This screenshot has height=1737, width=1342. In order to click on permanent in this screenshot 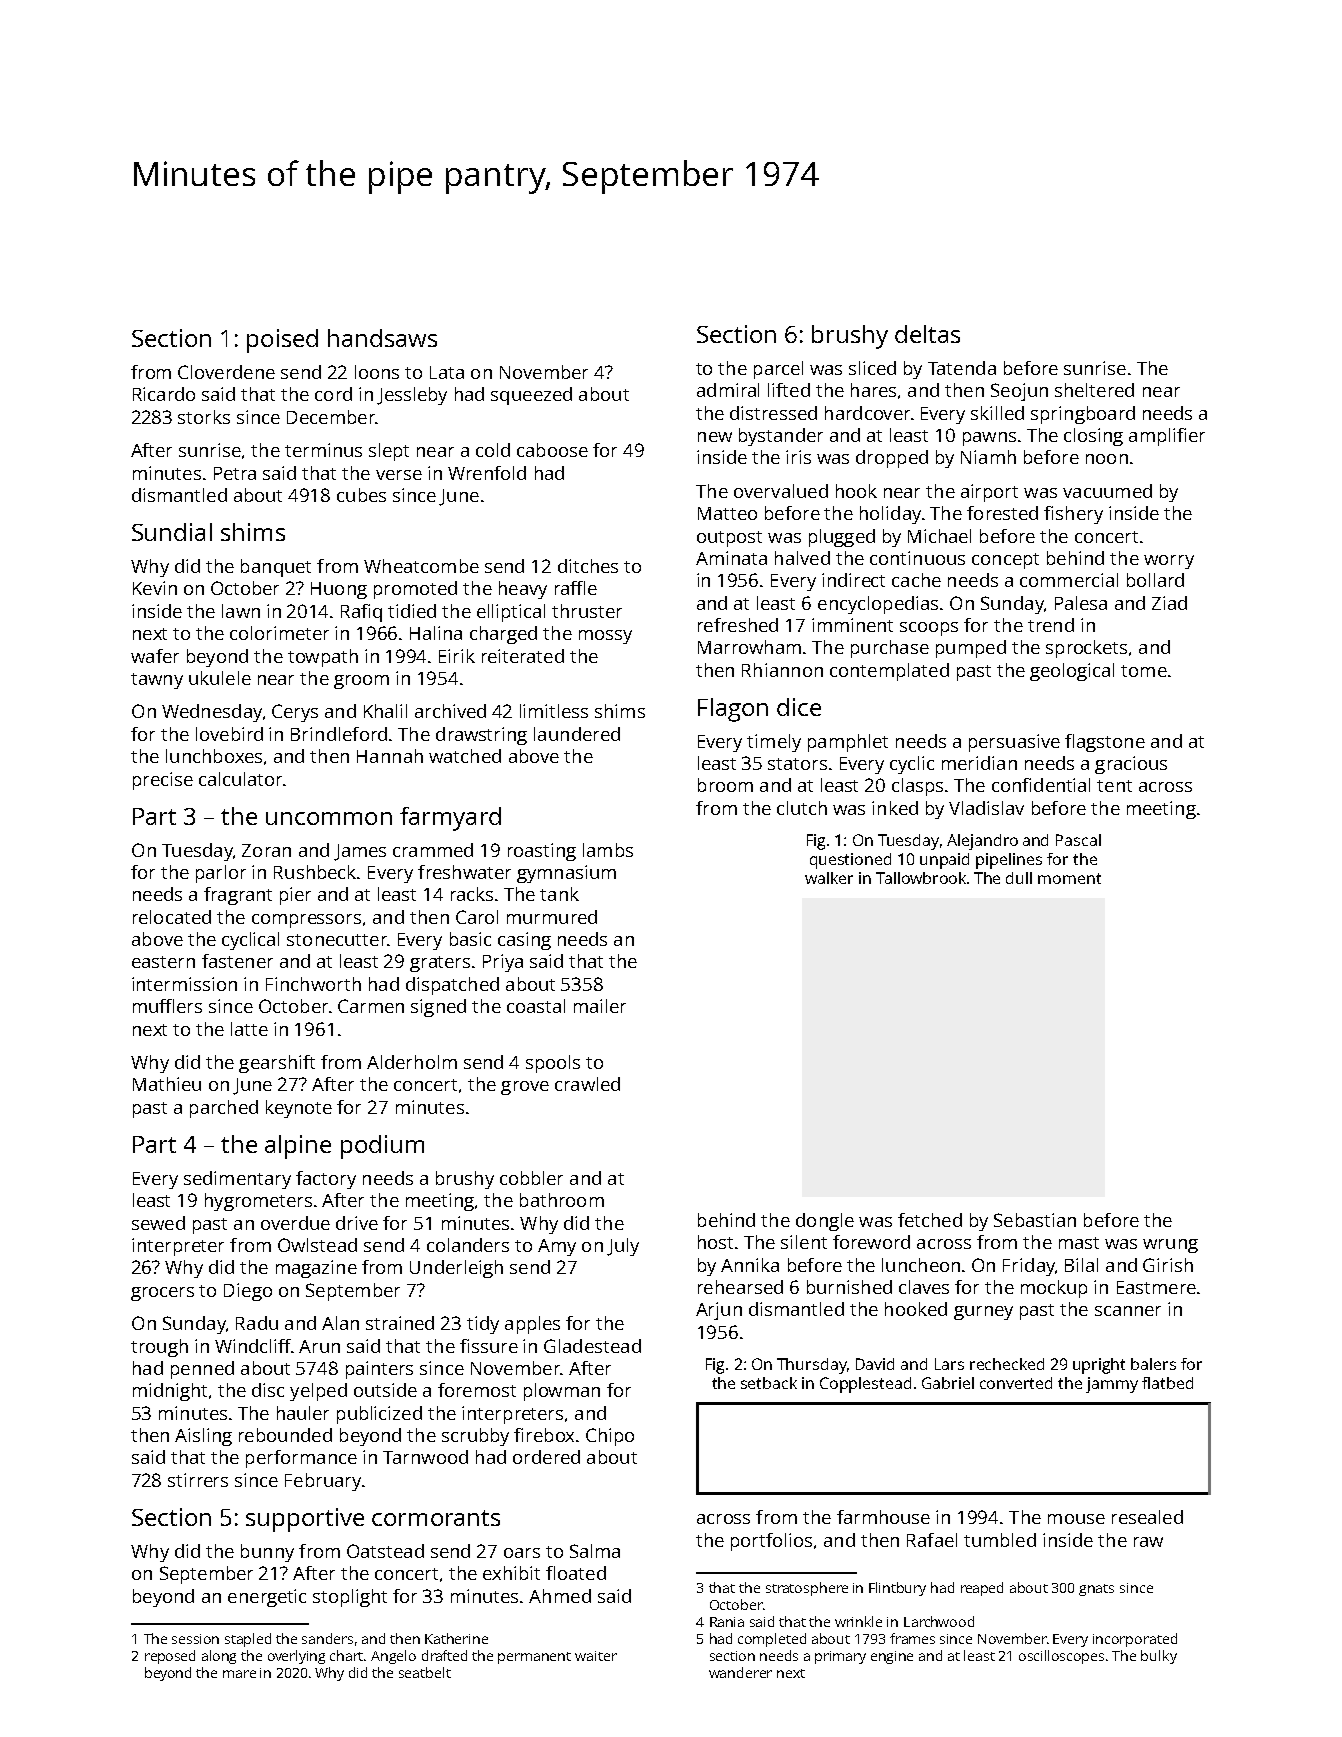, I will do `click(534, 1658)`.
